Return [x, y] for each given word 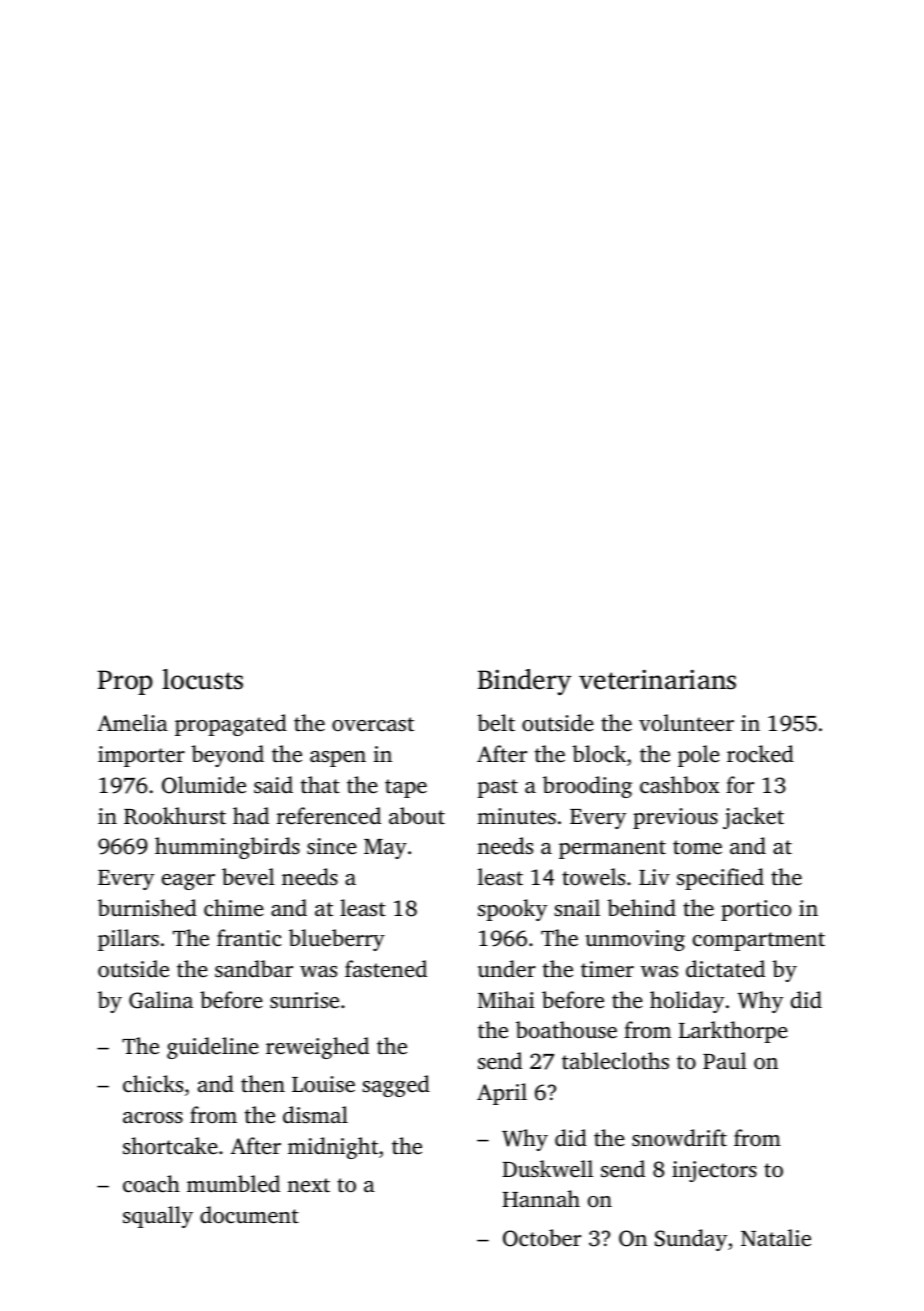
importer [141, 756]
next [308, 1185]
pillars [128, 940]
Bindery [524, 682]
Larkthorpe [733, 1032]
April [502, 1094]
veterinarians [657, 679]
